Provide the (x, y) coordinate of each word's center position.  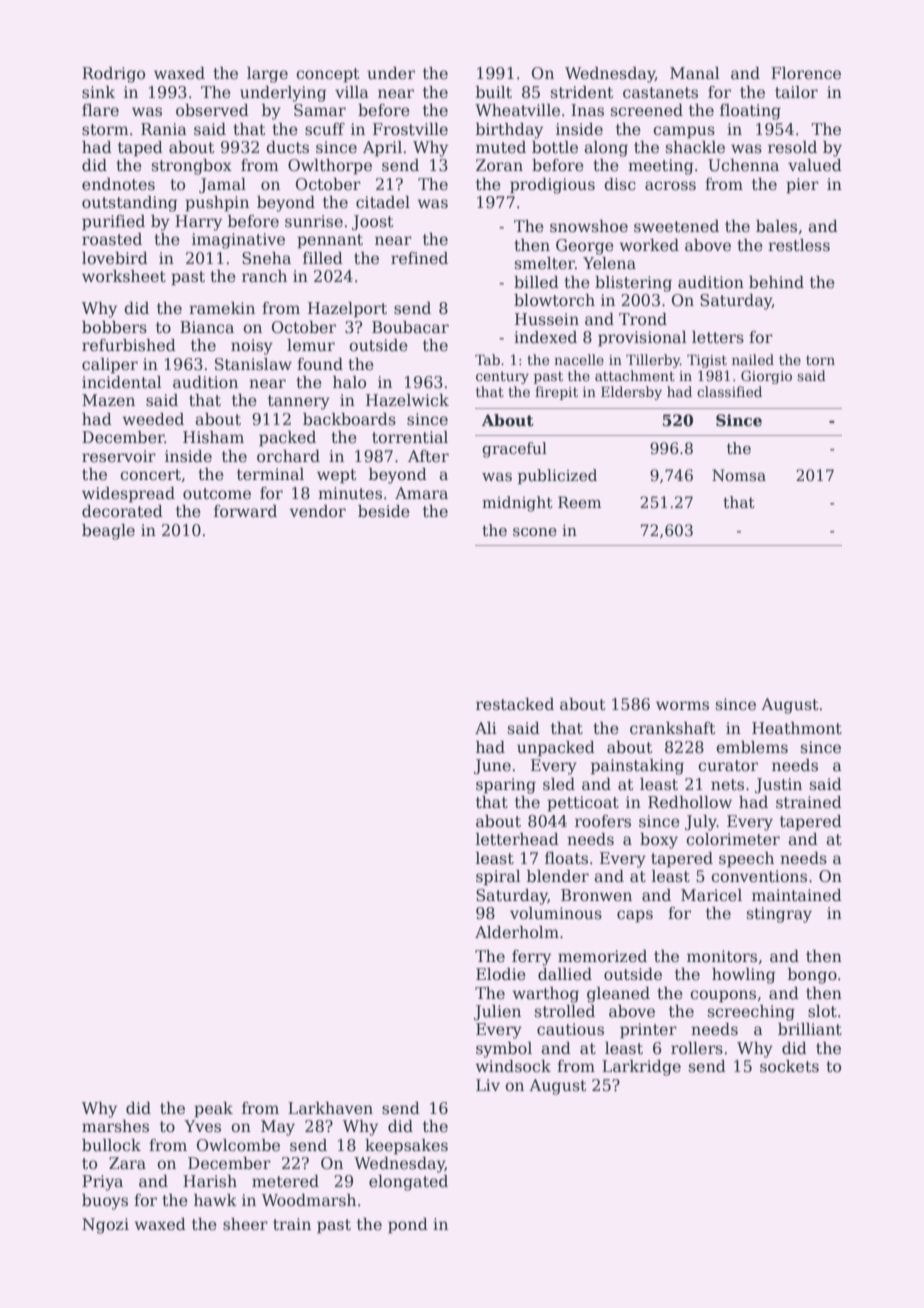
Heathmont (797, 728)
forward (245, 511)
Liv (488, 1085)
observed (212, 110)
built (494, 92)
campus (684, 132)
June (492, 766)
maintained (797, 895)
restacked (515, 704)
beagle (108, 532)
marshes (115, 1126)
